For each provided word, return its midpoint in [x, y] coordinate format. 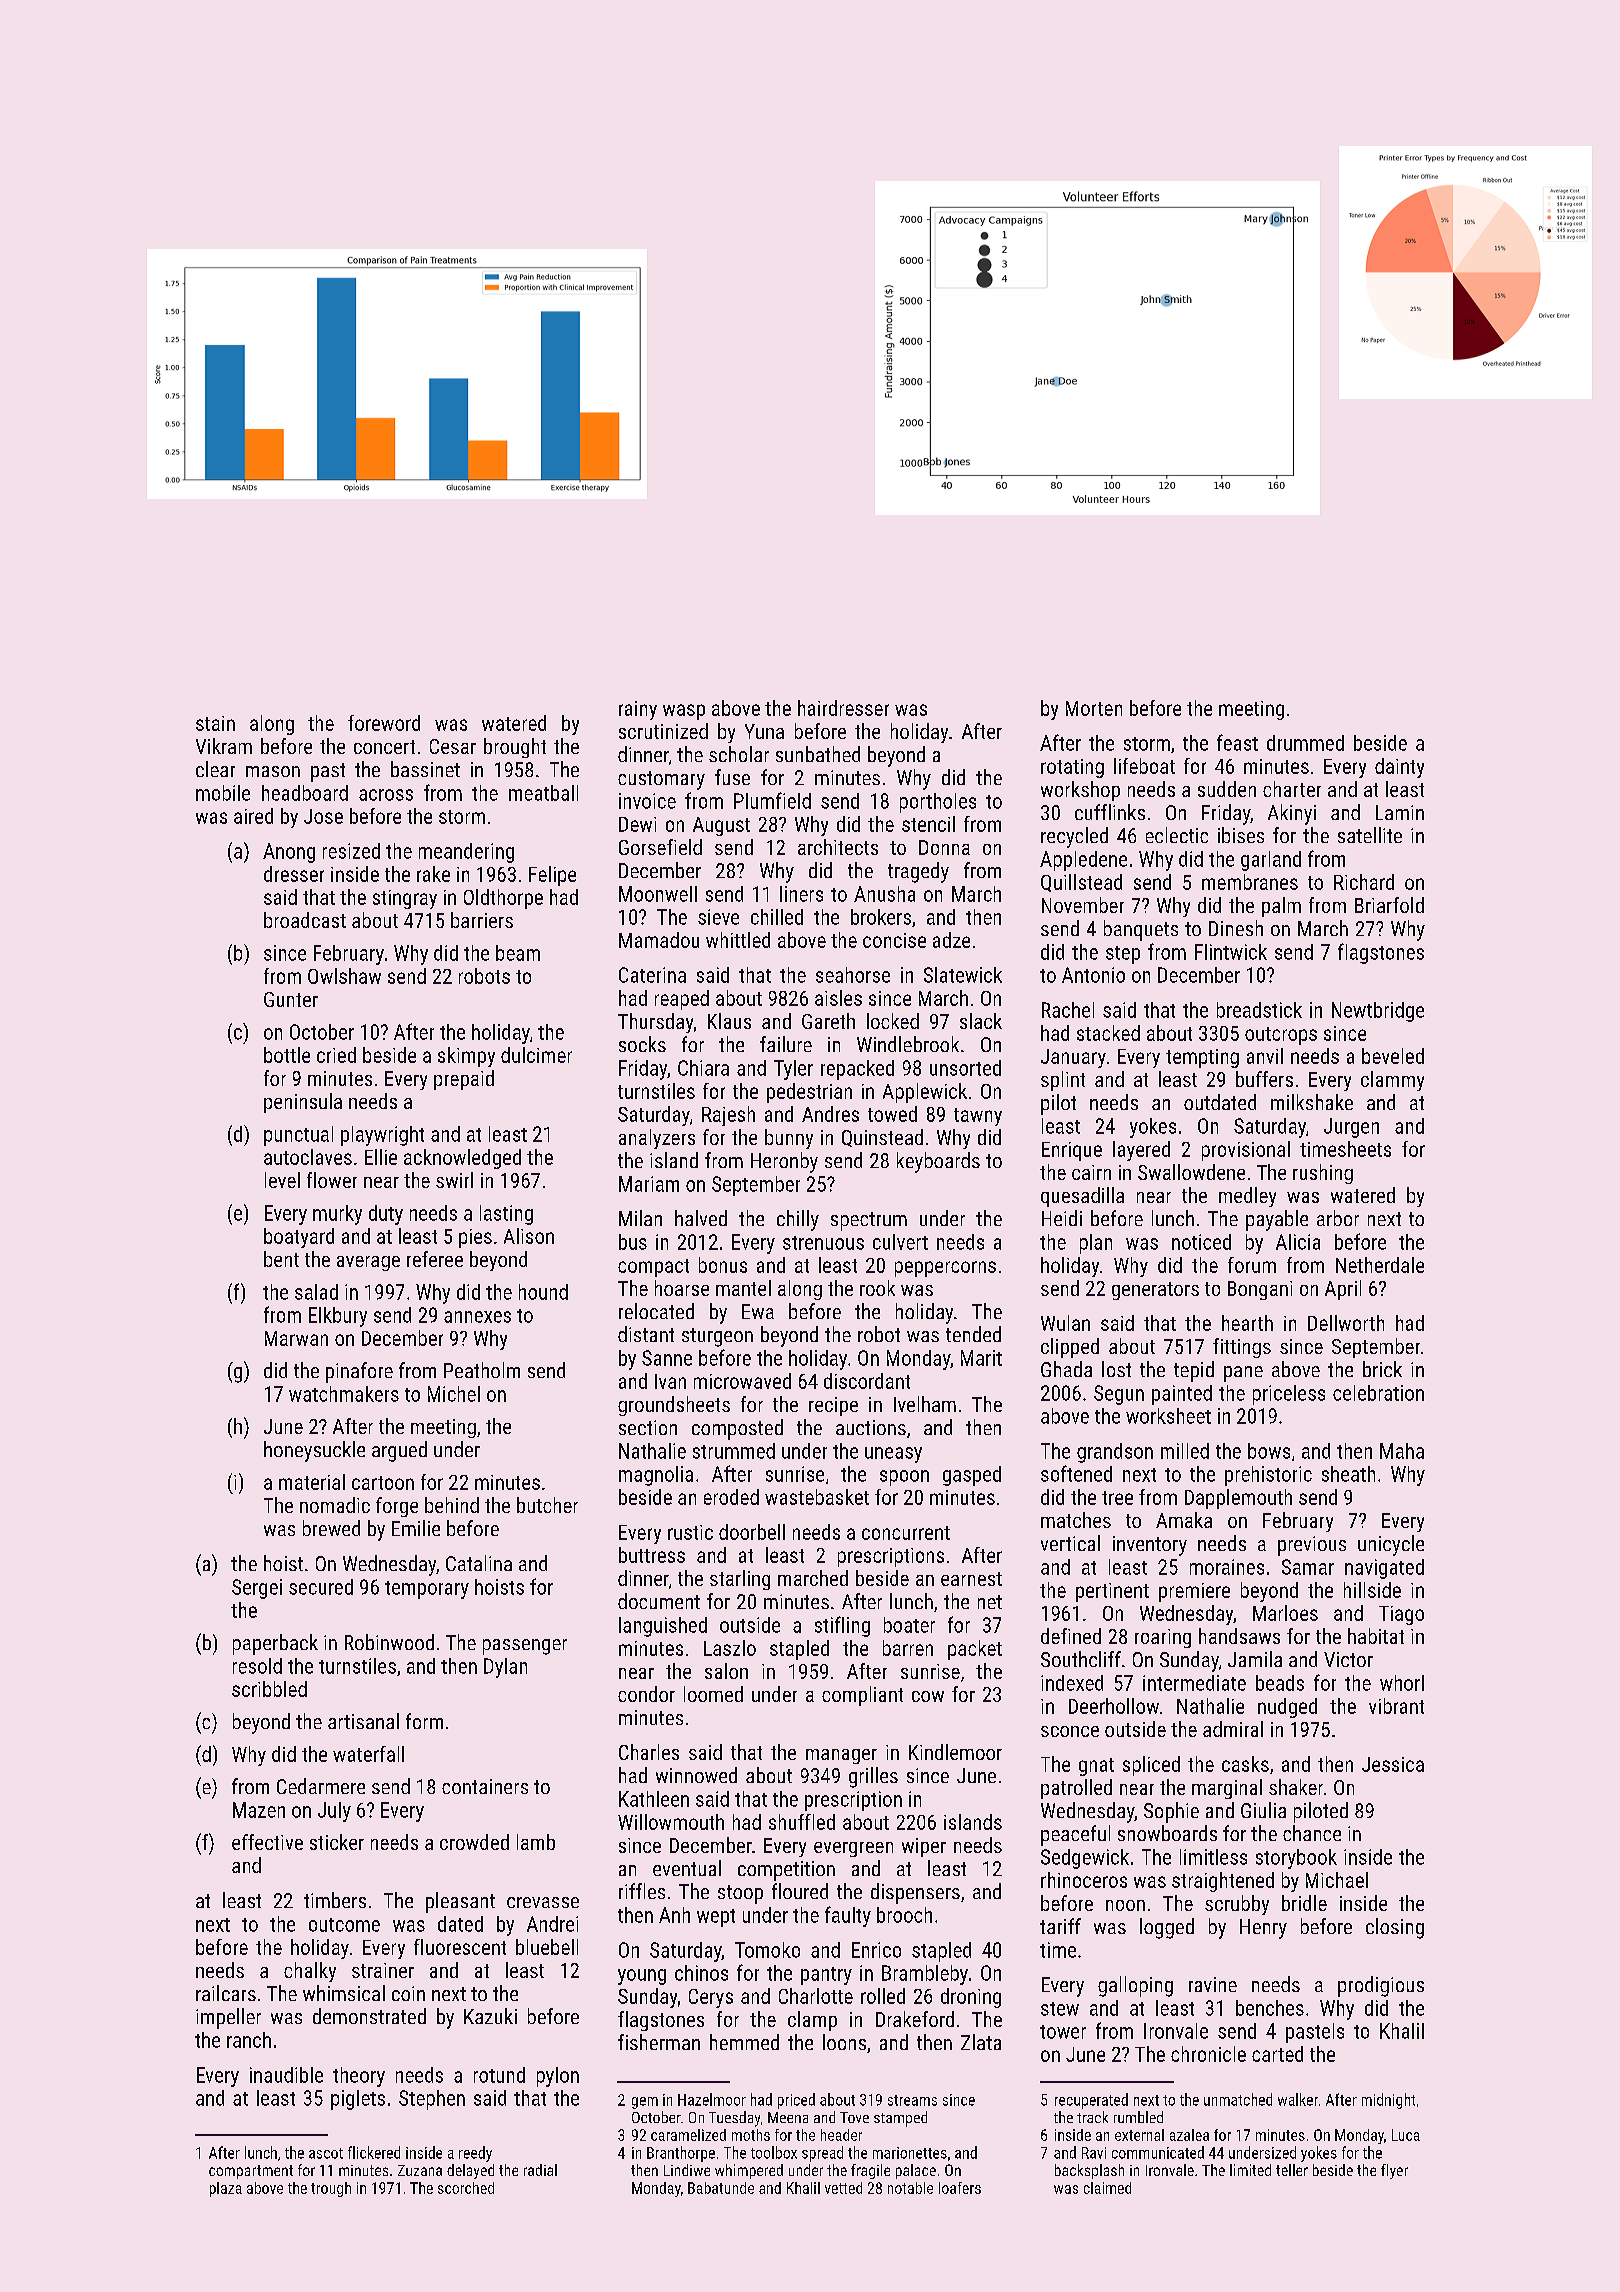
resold [257, 1666]
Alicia [1298, 1242]
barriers [482, 920]
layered [1141, 1151]
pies [475, 1238]
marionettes [910, 2153]
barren [908, 1648]
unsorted [965, 1068]
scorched [466, 2188]
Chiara [703, 1068]
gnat [1096, 1767]
